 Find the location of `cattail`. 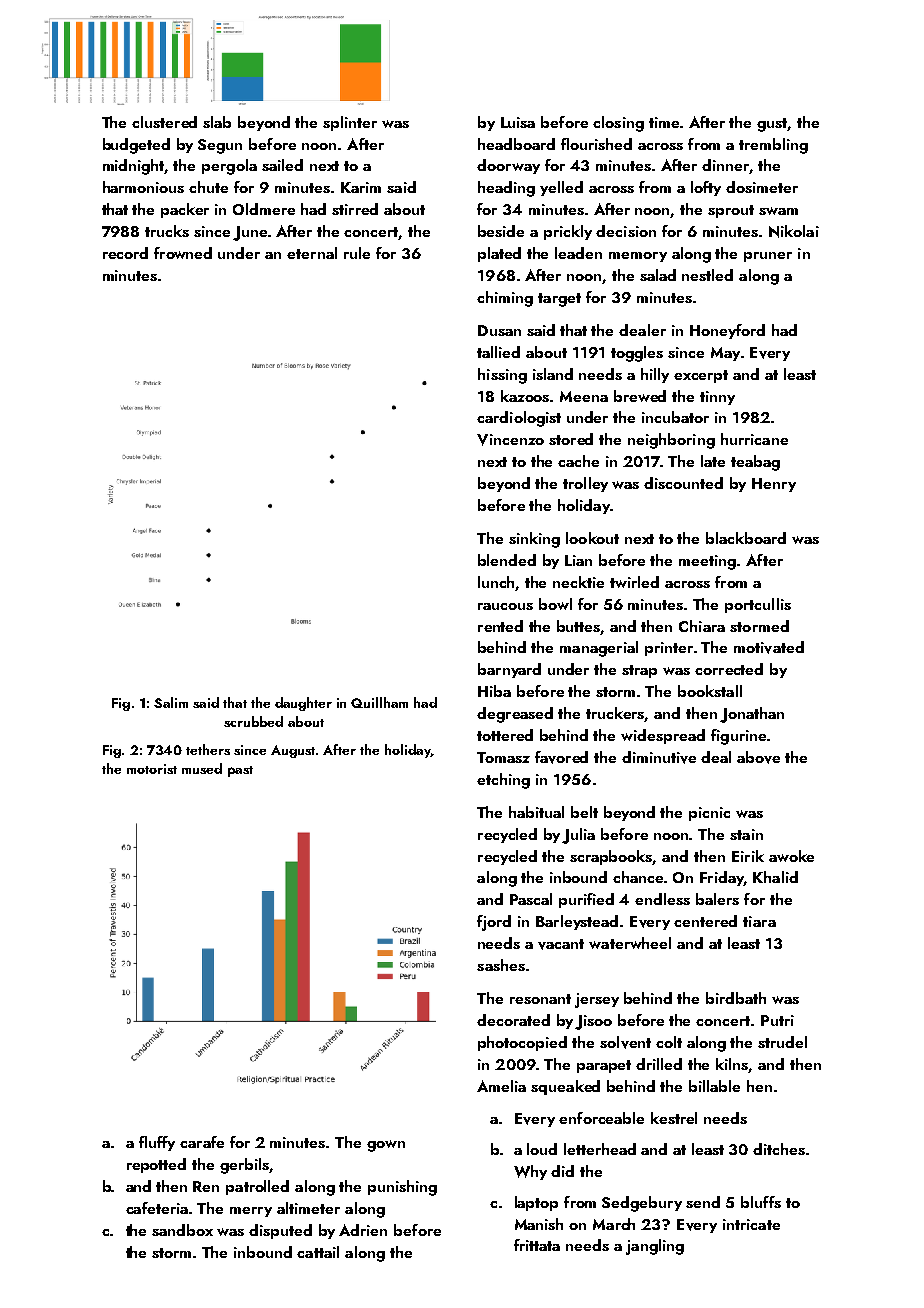

cattail is located at coordinates (318, 1252).
